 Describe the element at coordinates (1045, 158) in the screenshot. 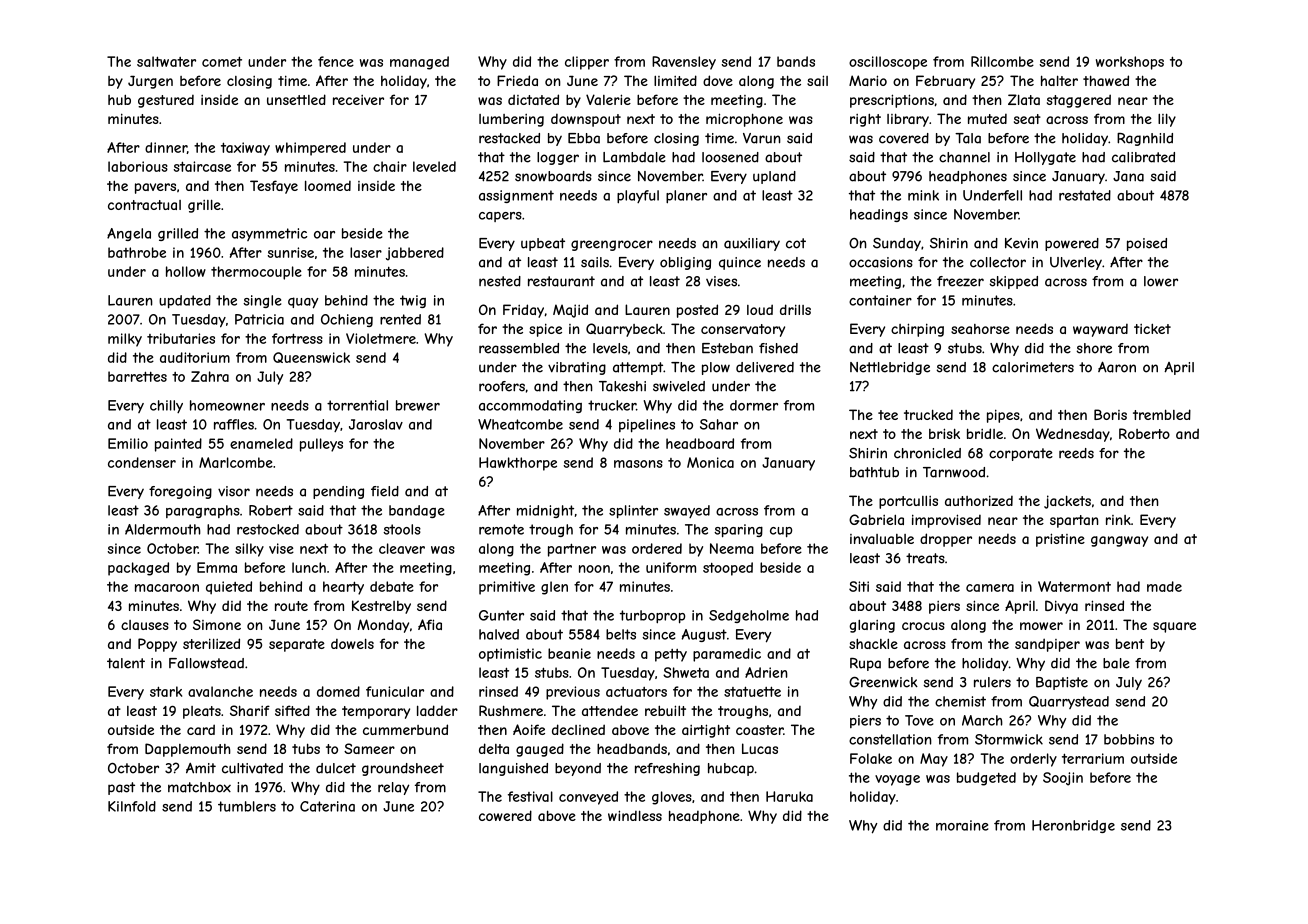

I see `Hollygate` at that location.
